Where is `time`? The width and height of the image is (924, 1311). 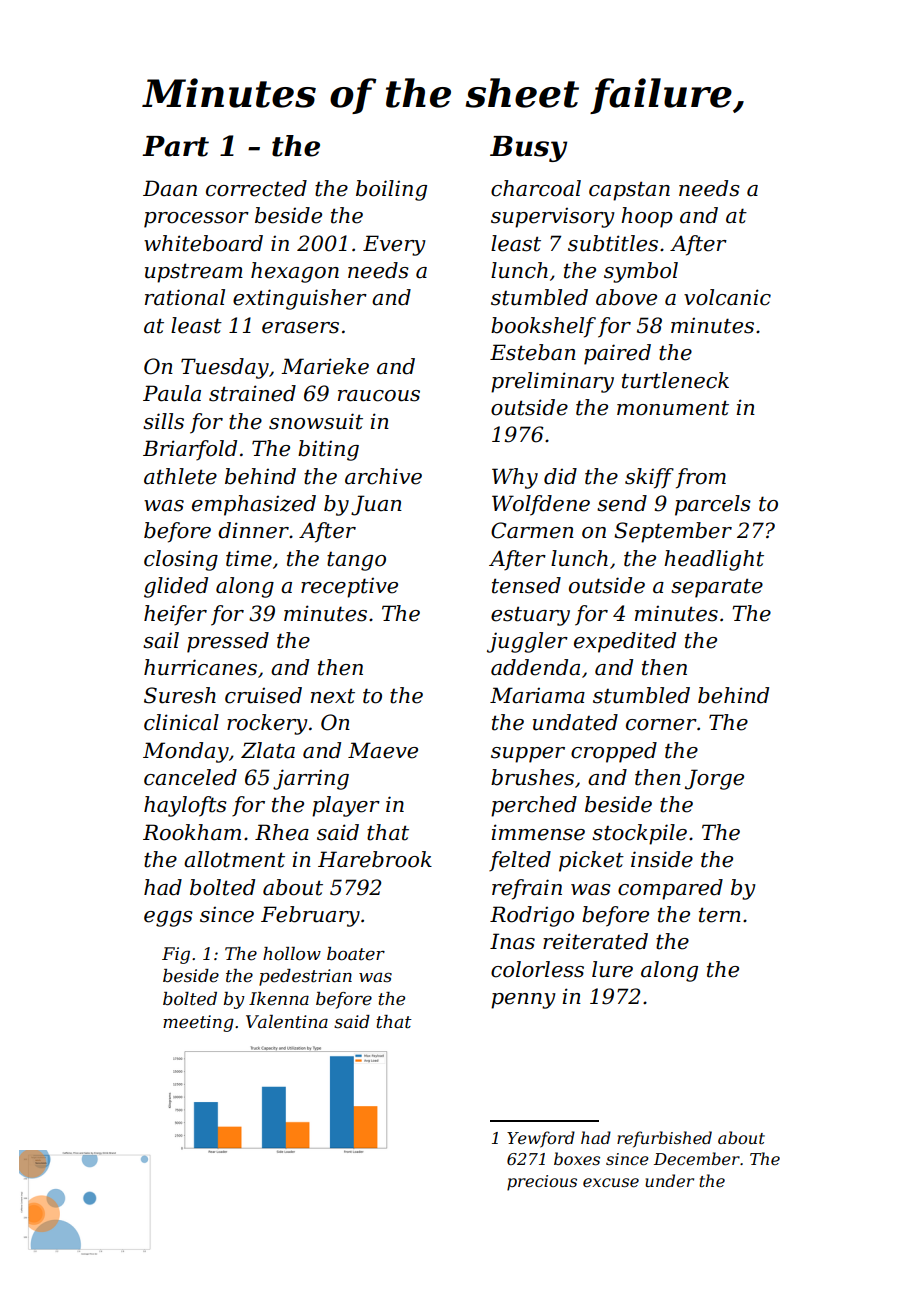
time is located at coordinates (249, 559).
